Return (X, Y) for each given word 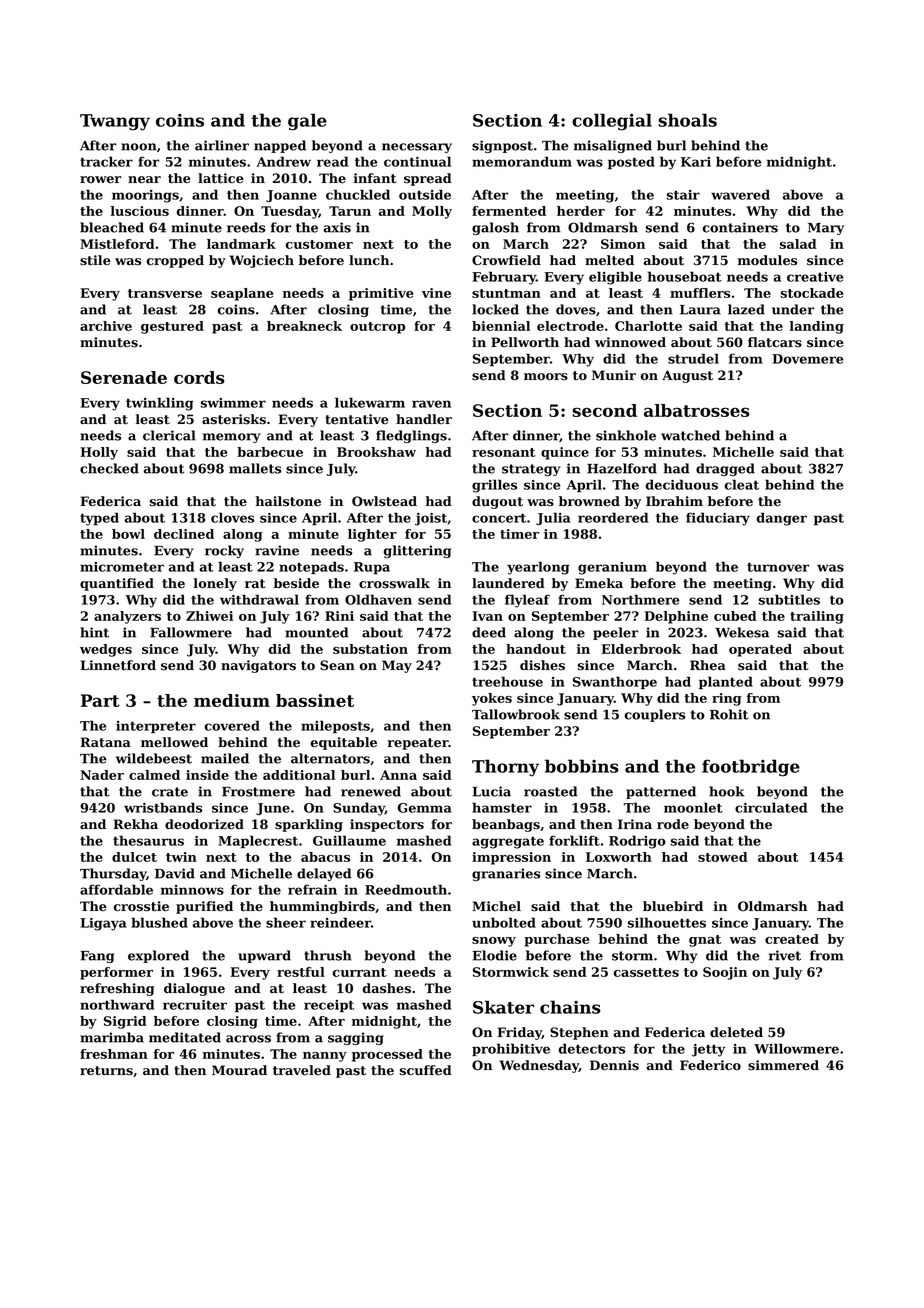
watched (690, 435)
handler (424, 419)
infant (375, 178)
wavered (740, 194)
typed (99, 519)
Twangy (115, 122)
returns (106, 1071)
